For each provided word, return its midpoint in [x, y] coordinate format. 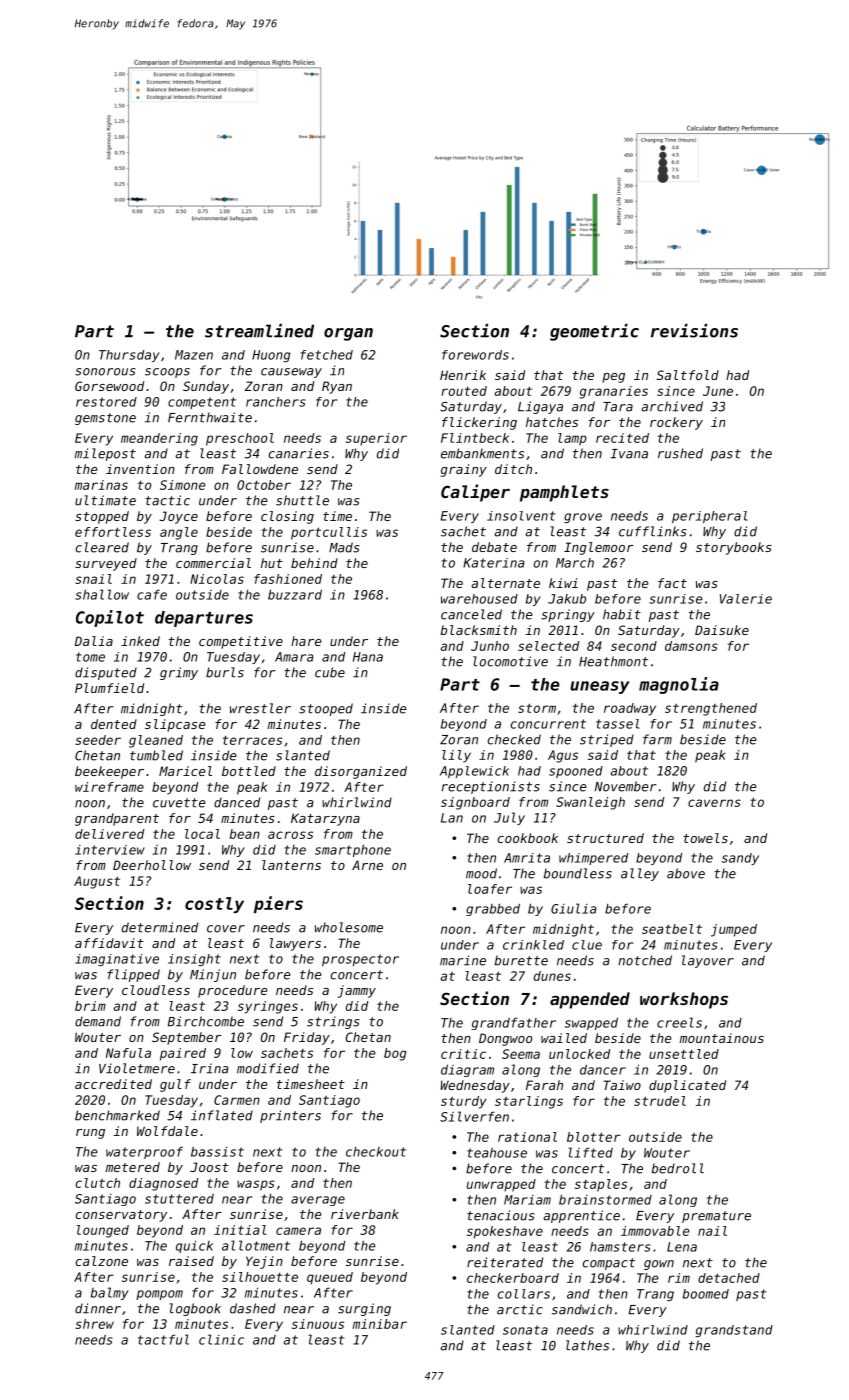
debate [494, 547]
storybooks [734, 548]
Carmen [237, 1100]
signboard [475, 803]
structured [605, 838]
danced [237, 802]
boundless [578, 873]
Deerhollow [152, 865]
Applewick [474, 772]
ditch [513, 469]
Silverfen [474, 1116]
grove [583, 518]
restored [106, 402]
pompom [159, 1295]
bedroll [678, 1168]
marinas [101, 485]
